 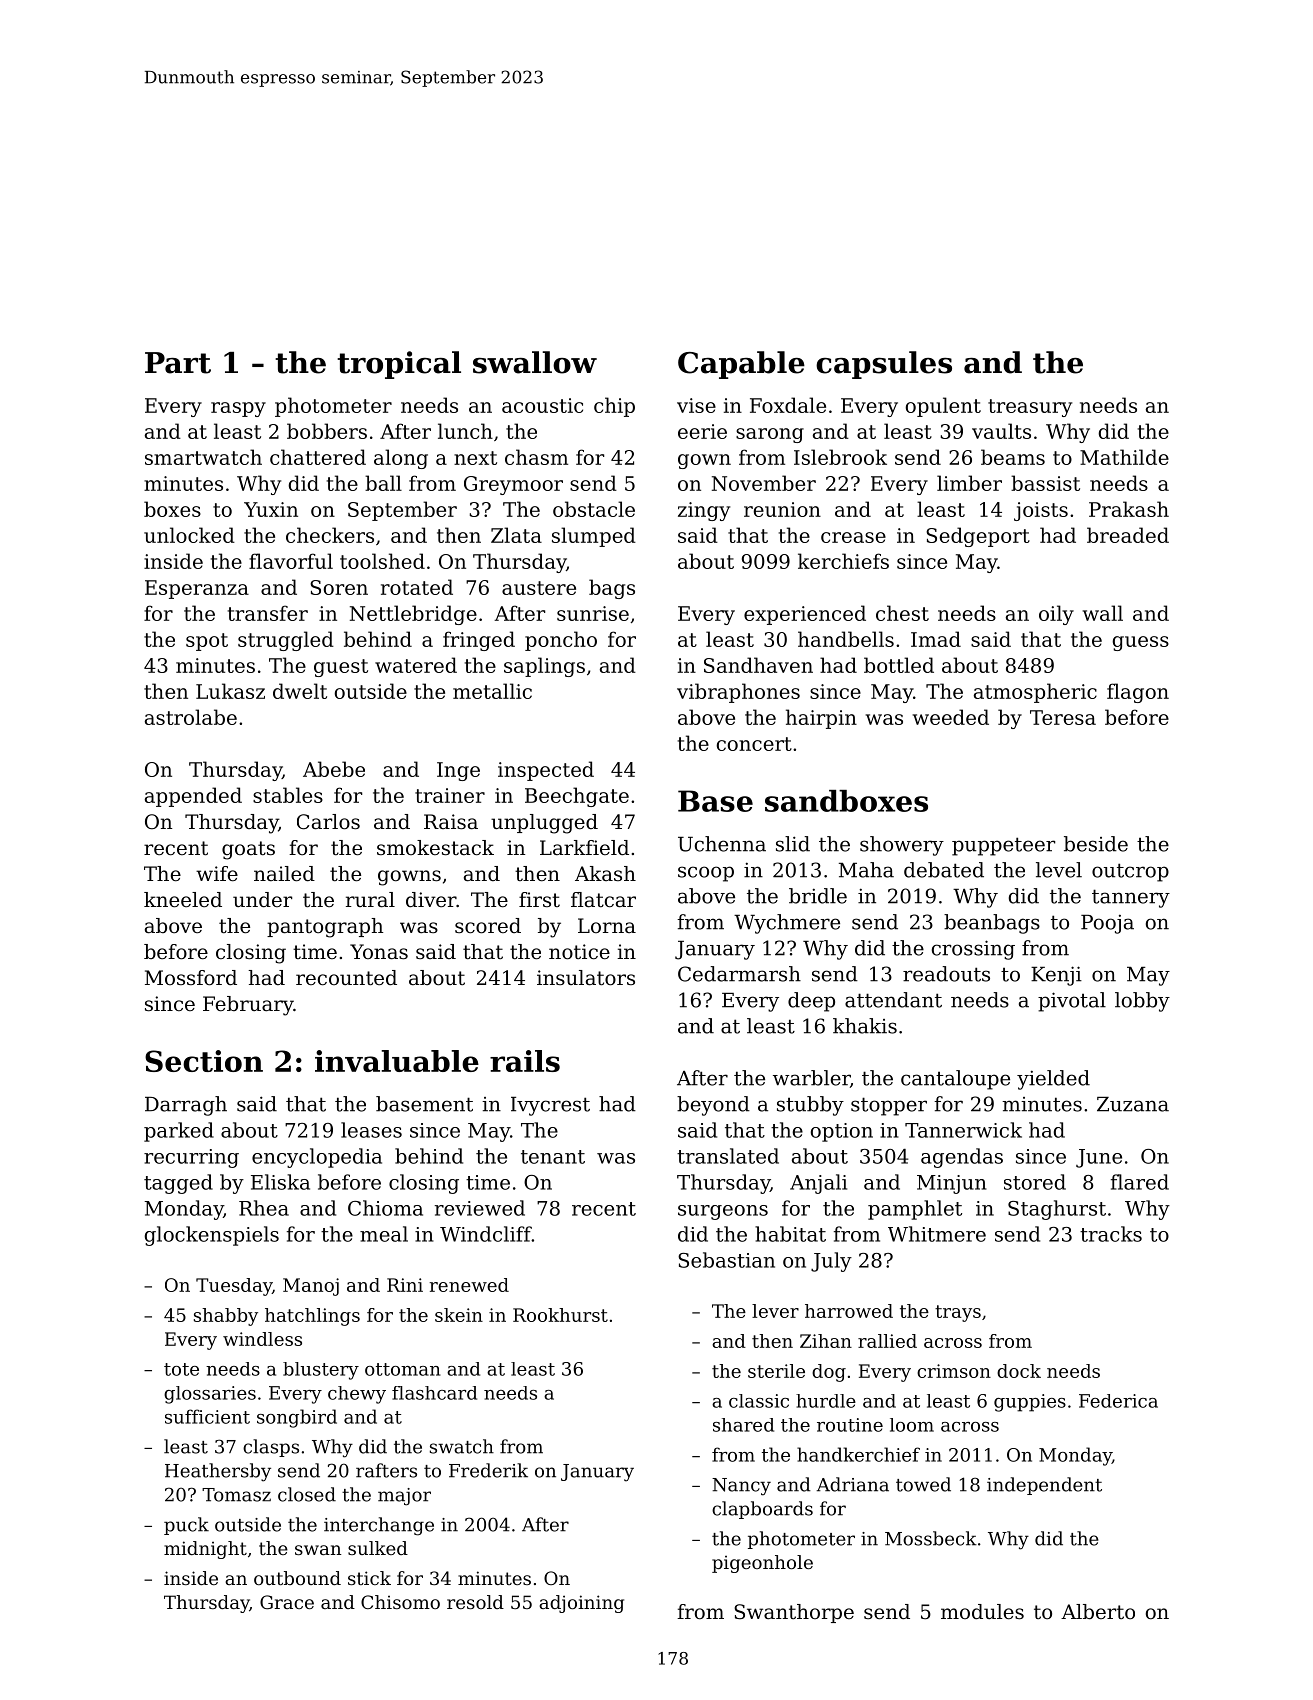 I want to click on tagged, so click(x=178, y=1184).
